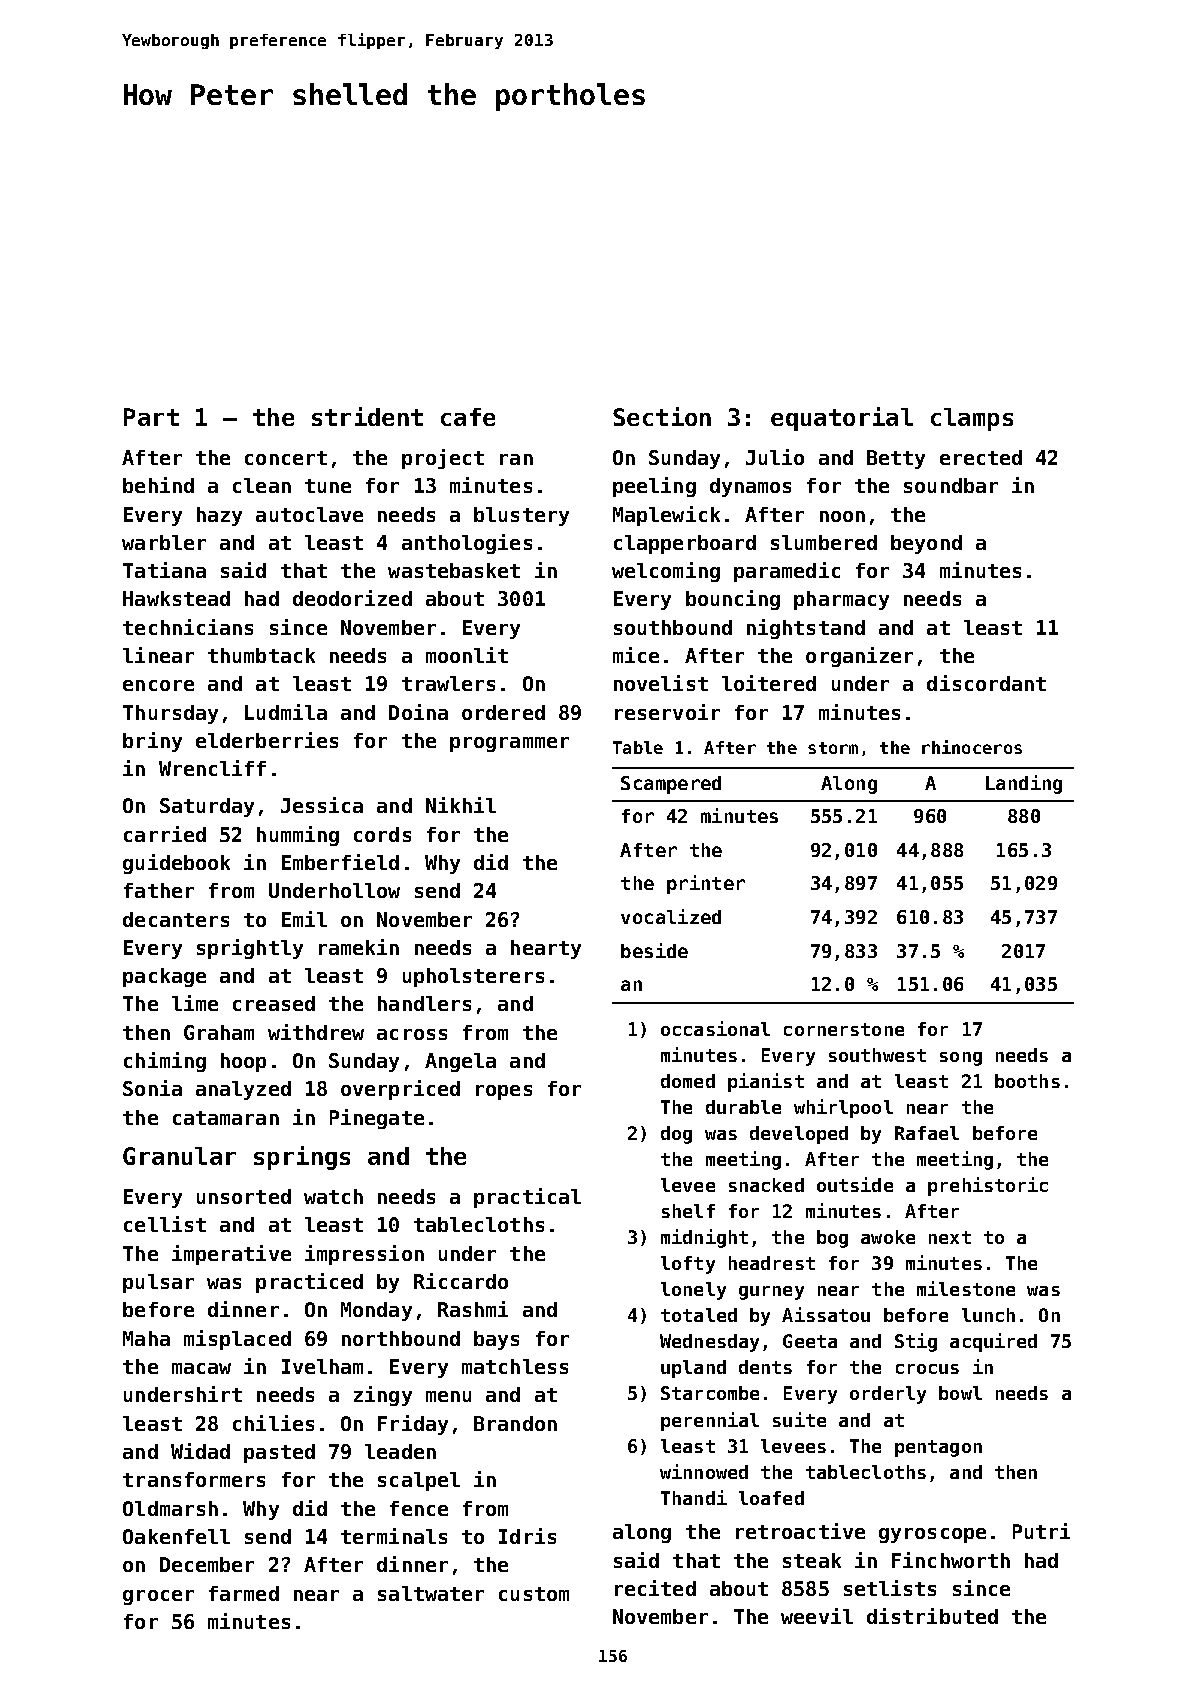 This image has width=1196, height=1691. What do you see at coordinates (158, 1597) in the image?
I see `grocer` at bounding box center [158, 1597].
